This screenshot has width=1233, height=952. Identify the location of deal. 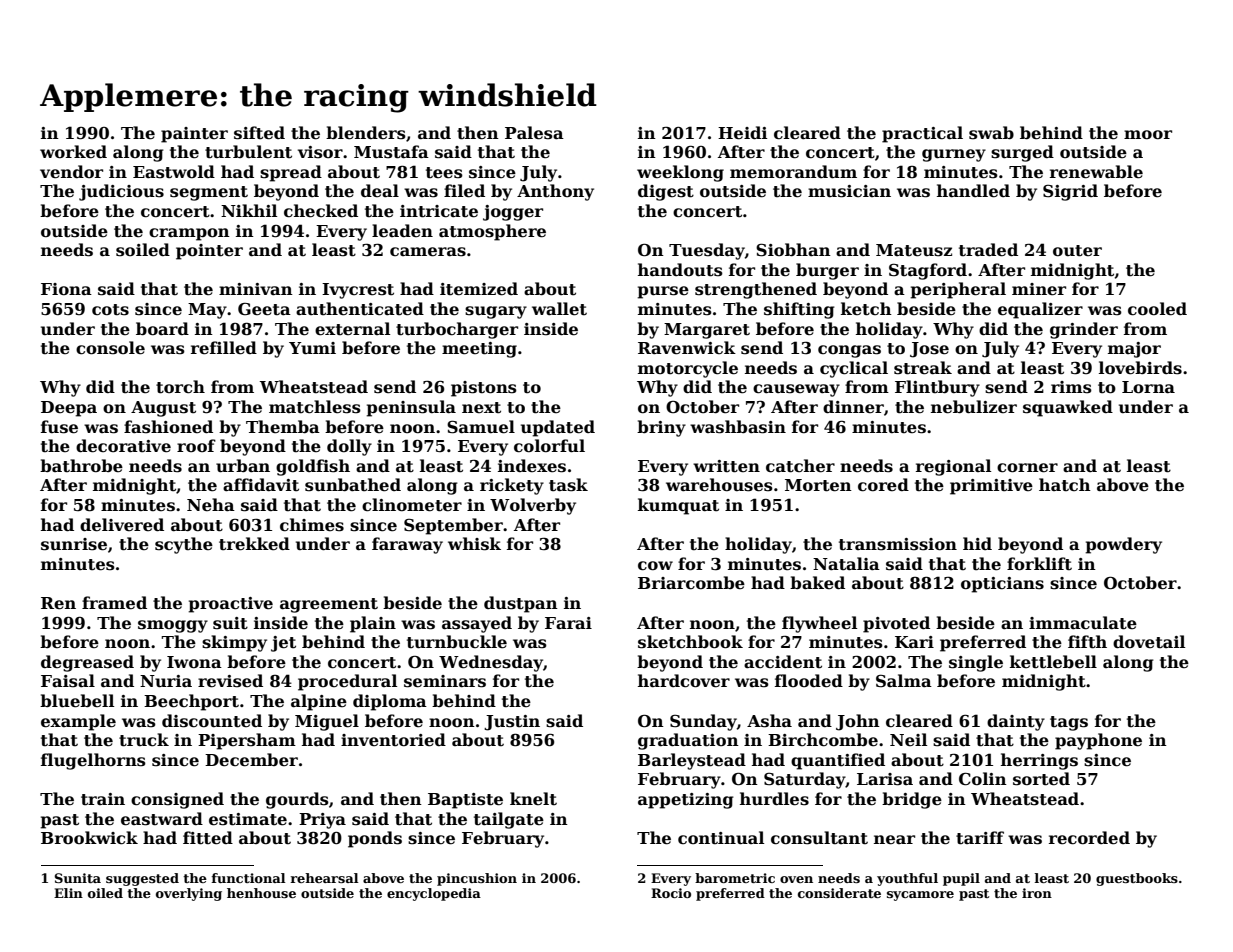
(380, 190).
